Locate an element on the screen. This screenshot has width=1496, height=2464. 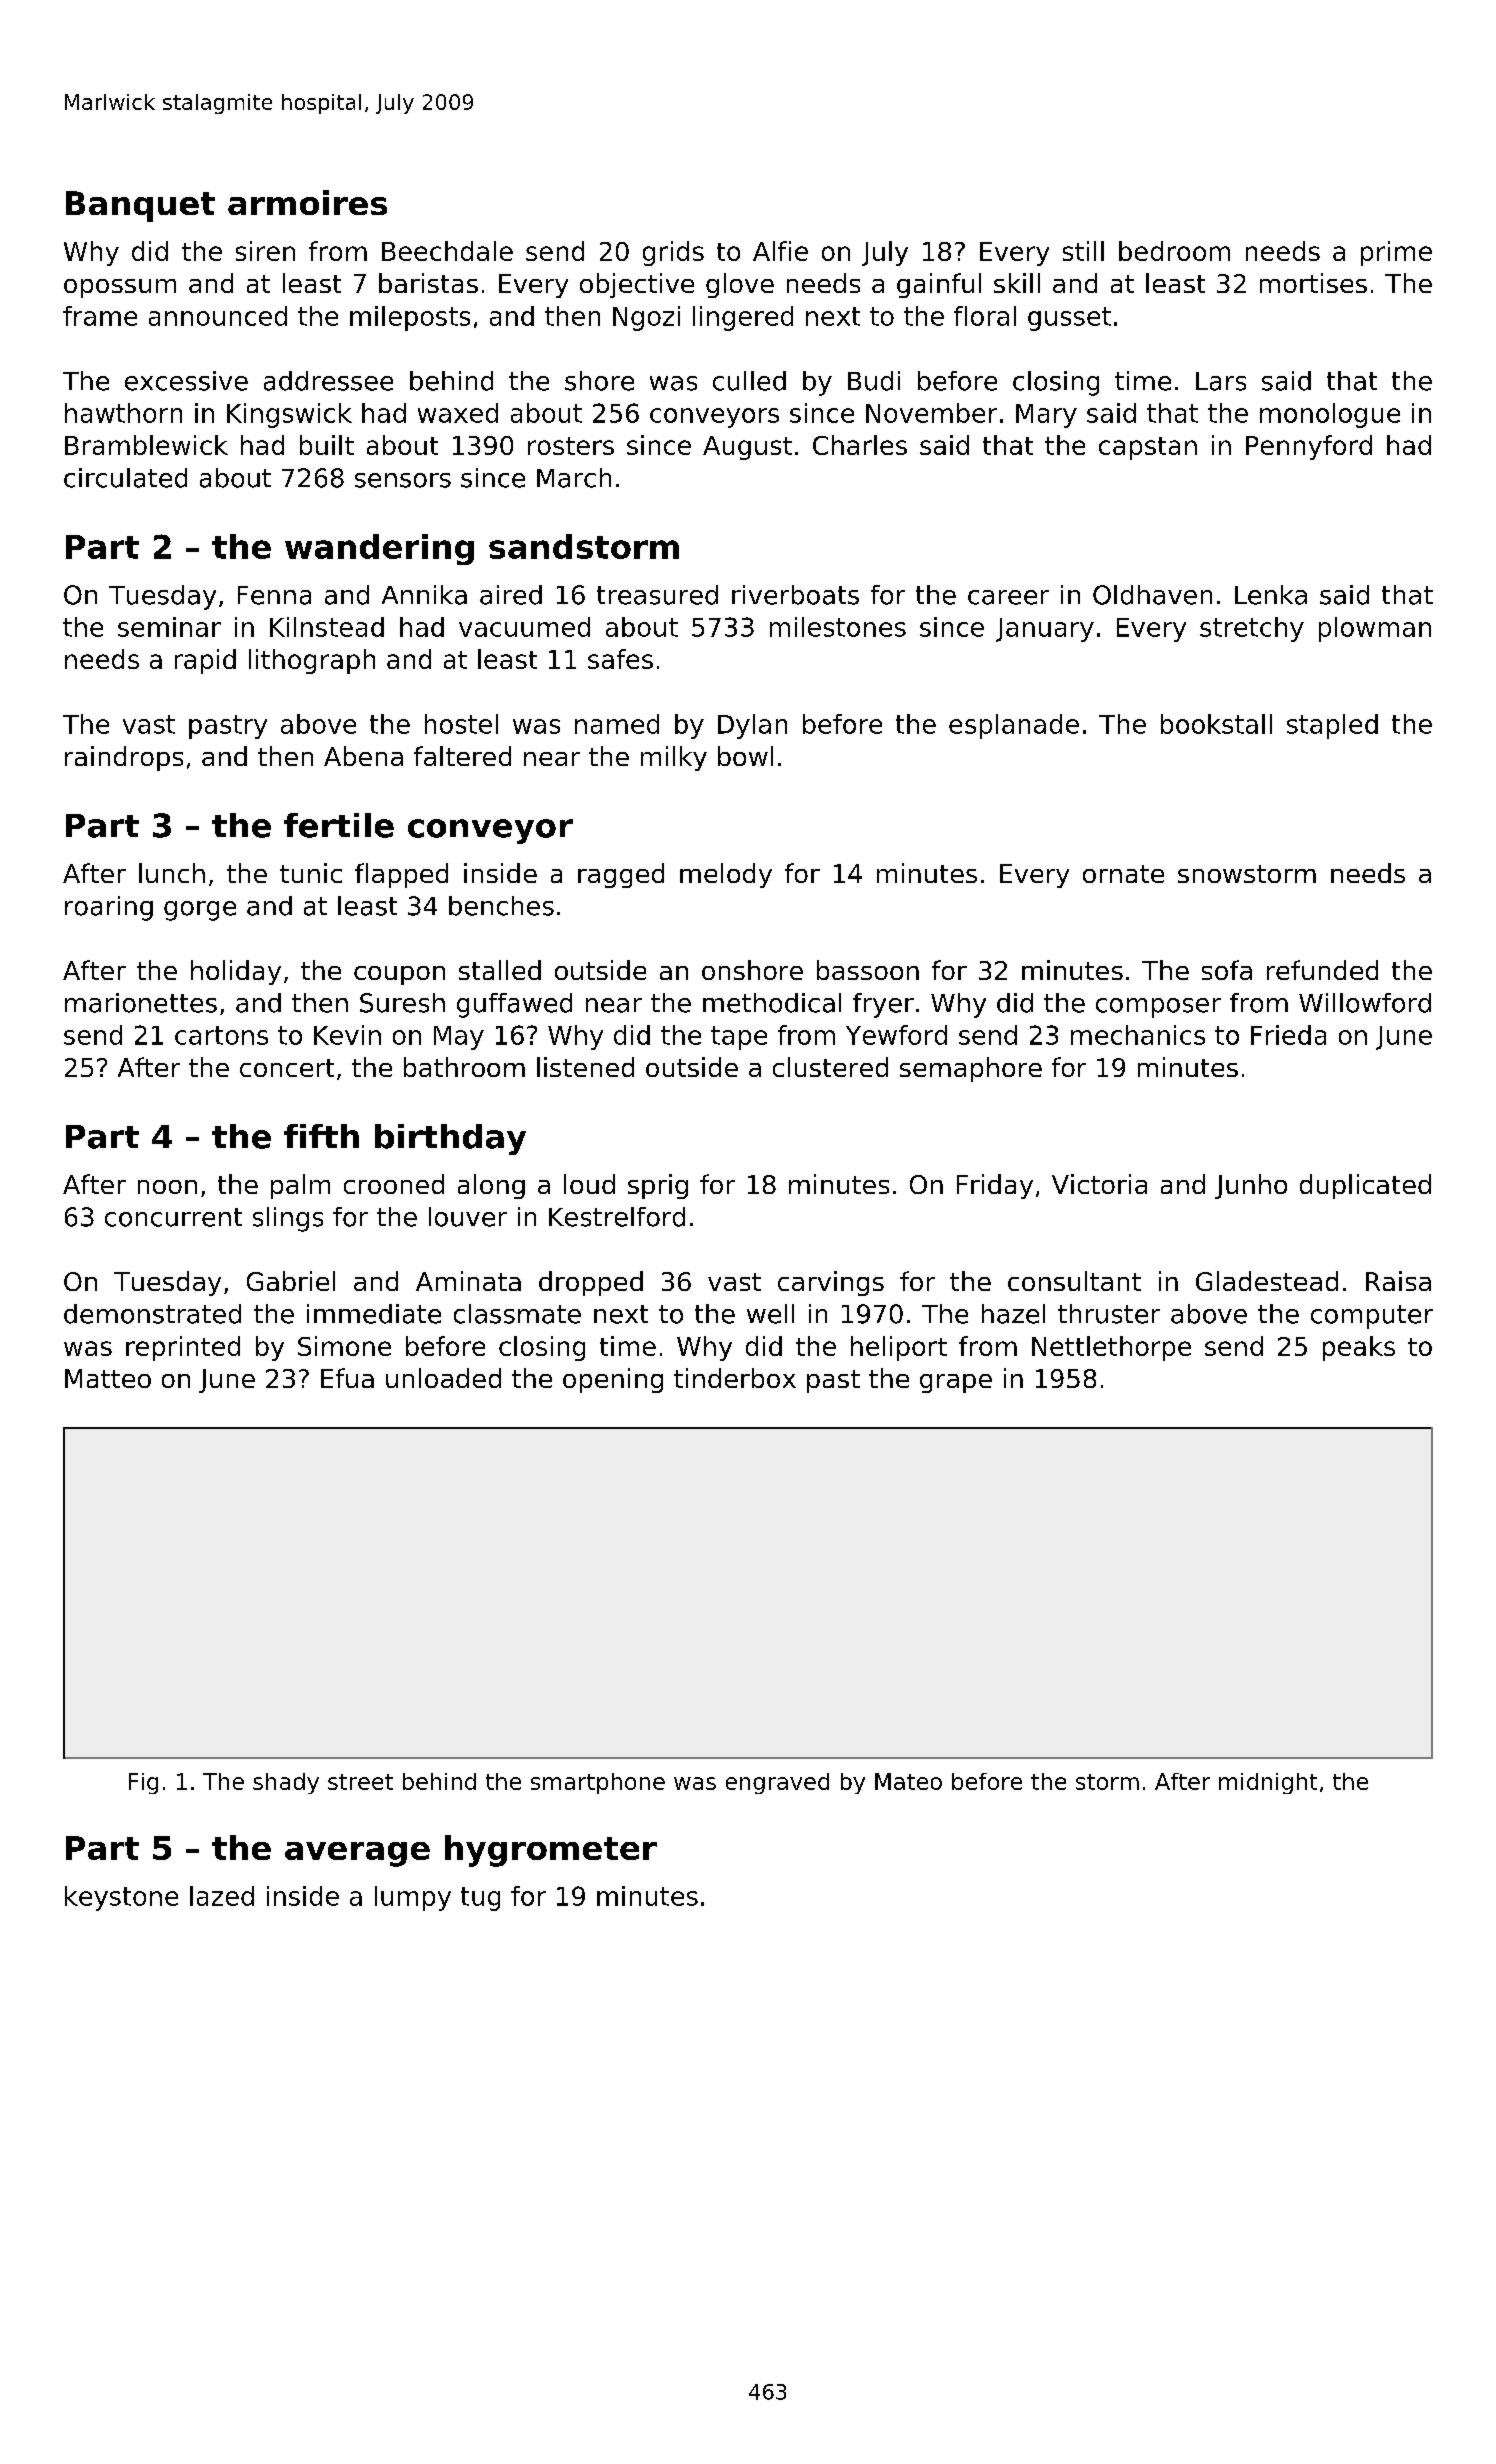
fifth is located at coordinates (321, 1136).
